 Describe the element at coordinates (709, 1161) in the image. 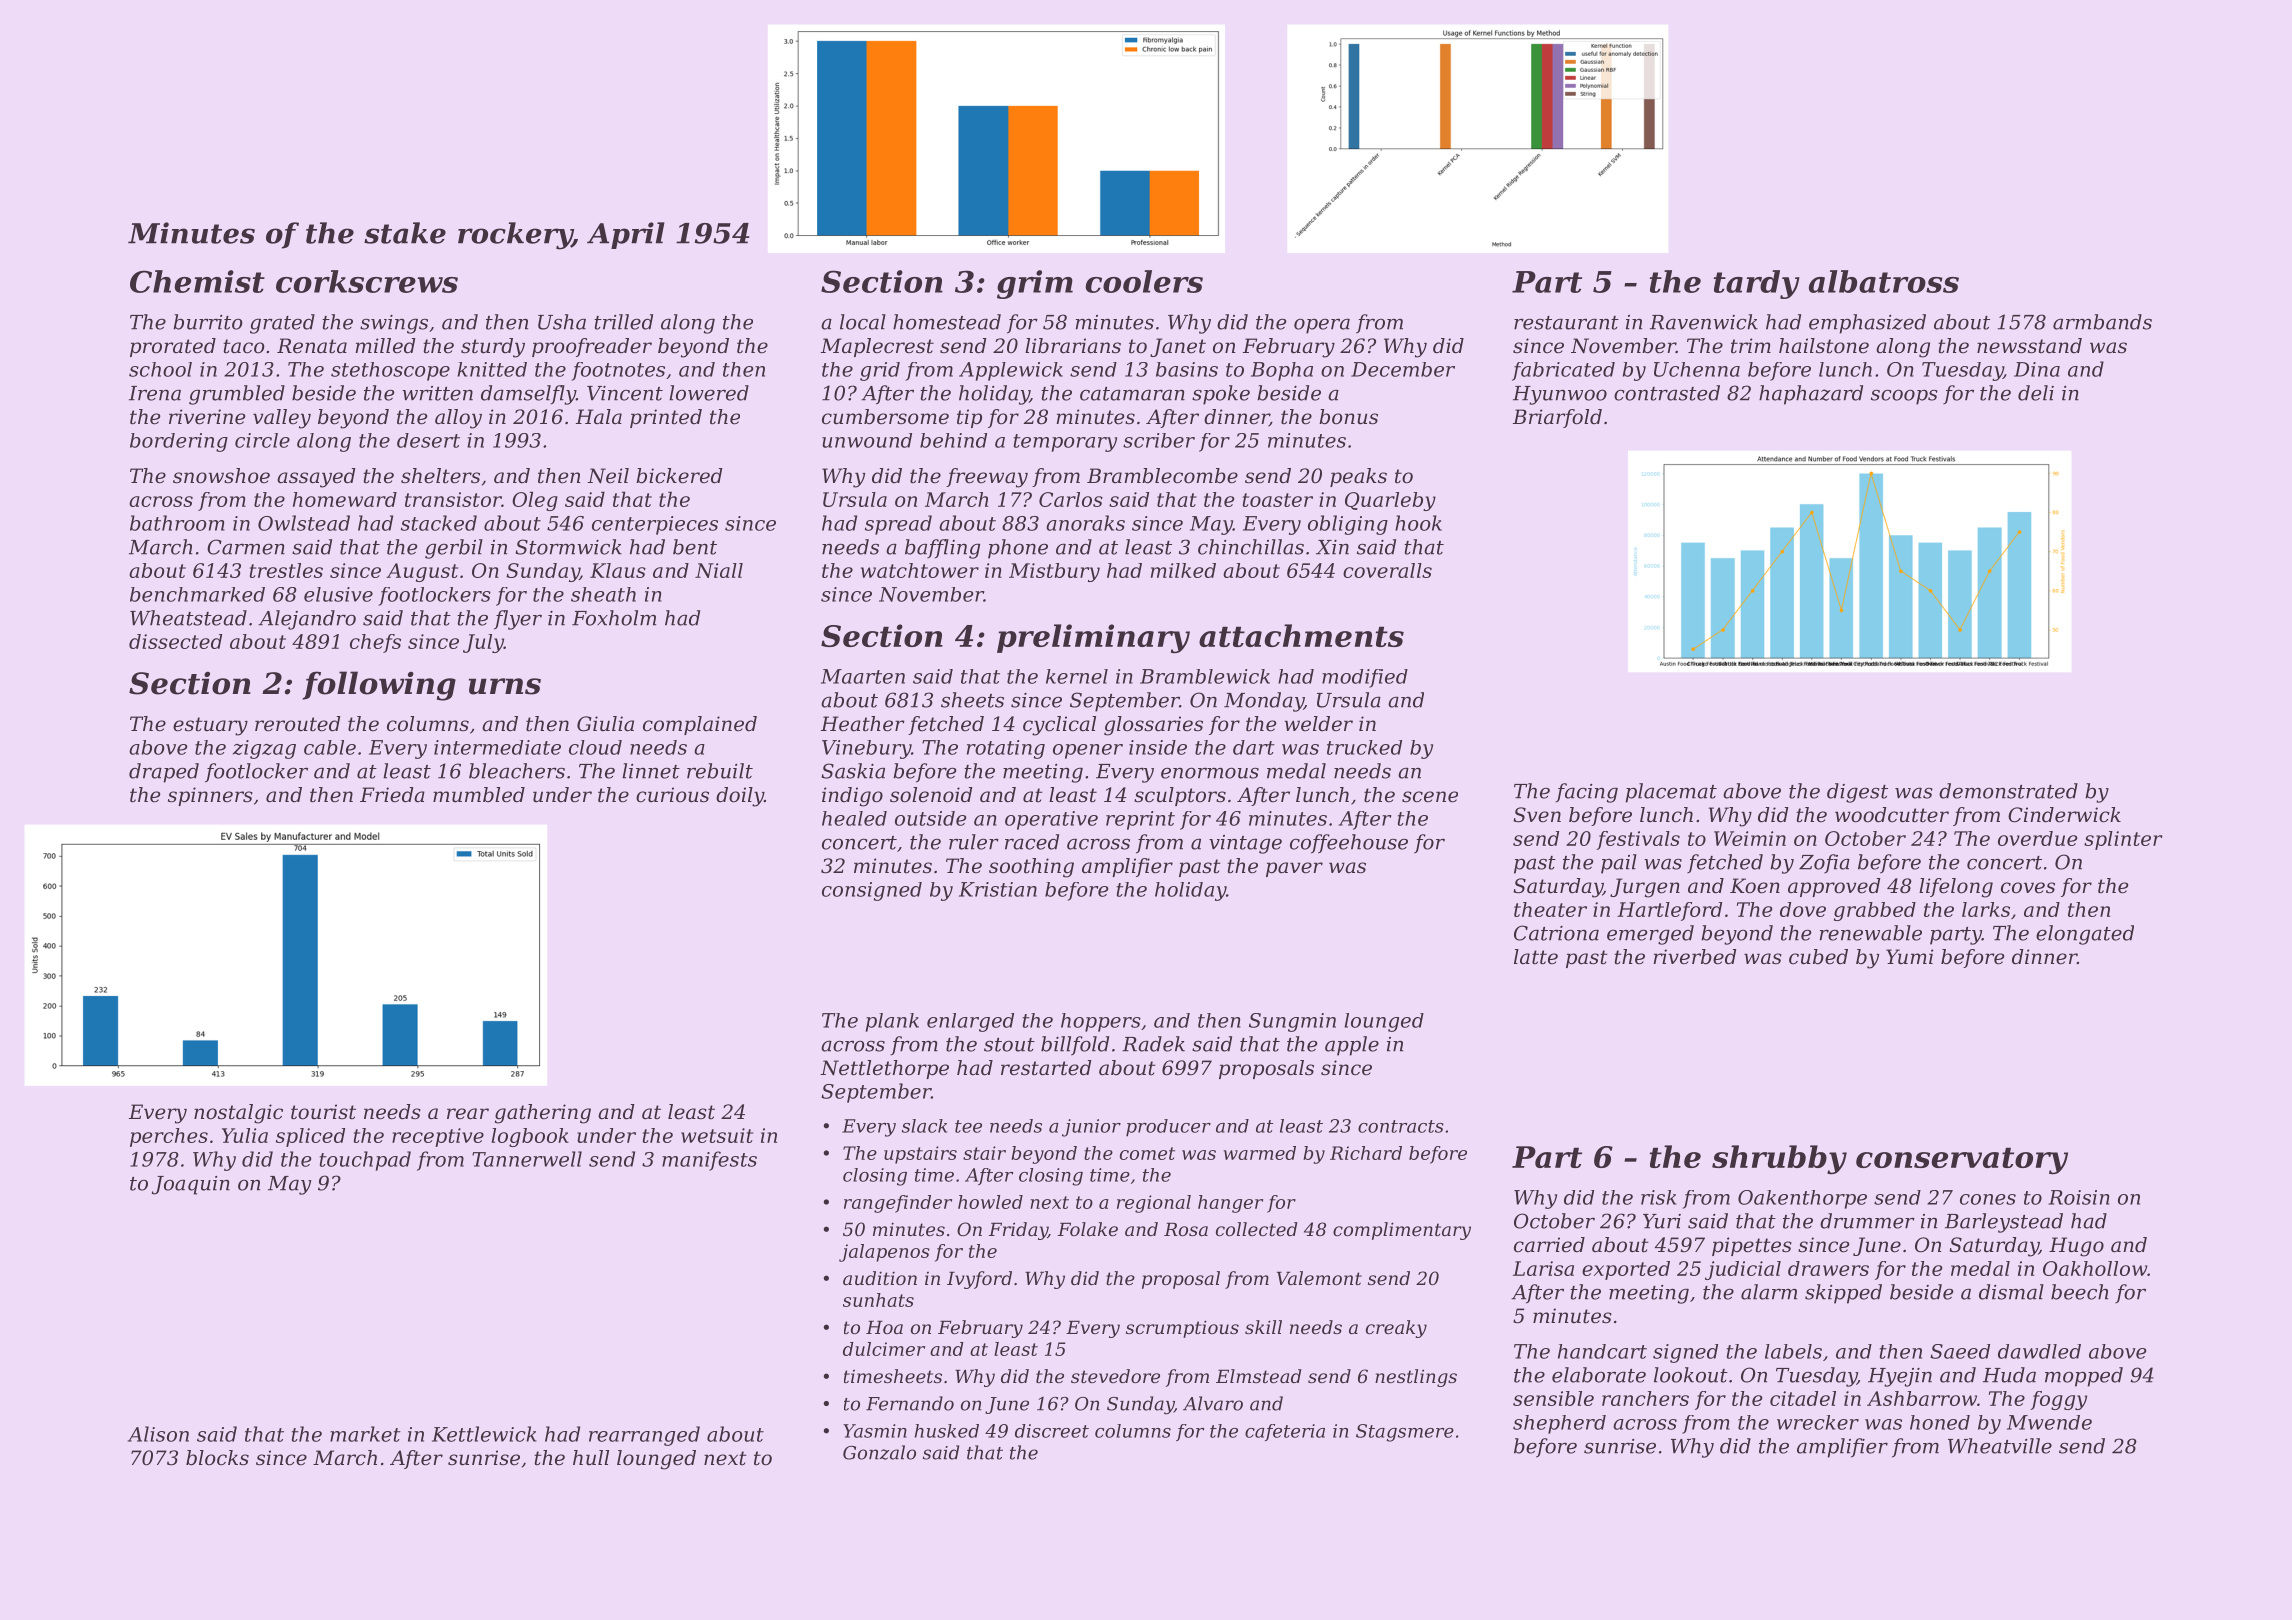

I see `manifests` at that location.
